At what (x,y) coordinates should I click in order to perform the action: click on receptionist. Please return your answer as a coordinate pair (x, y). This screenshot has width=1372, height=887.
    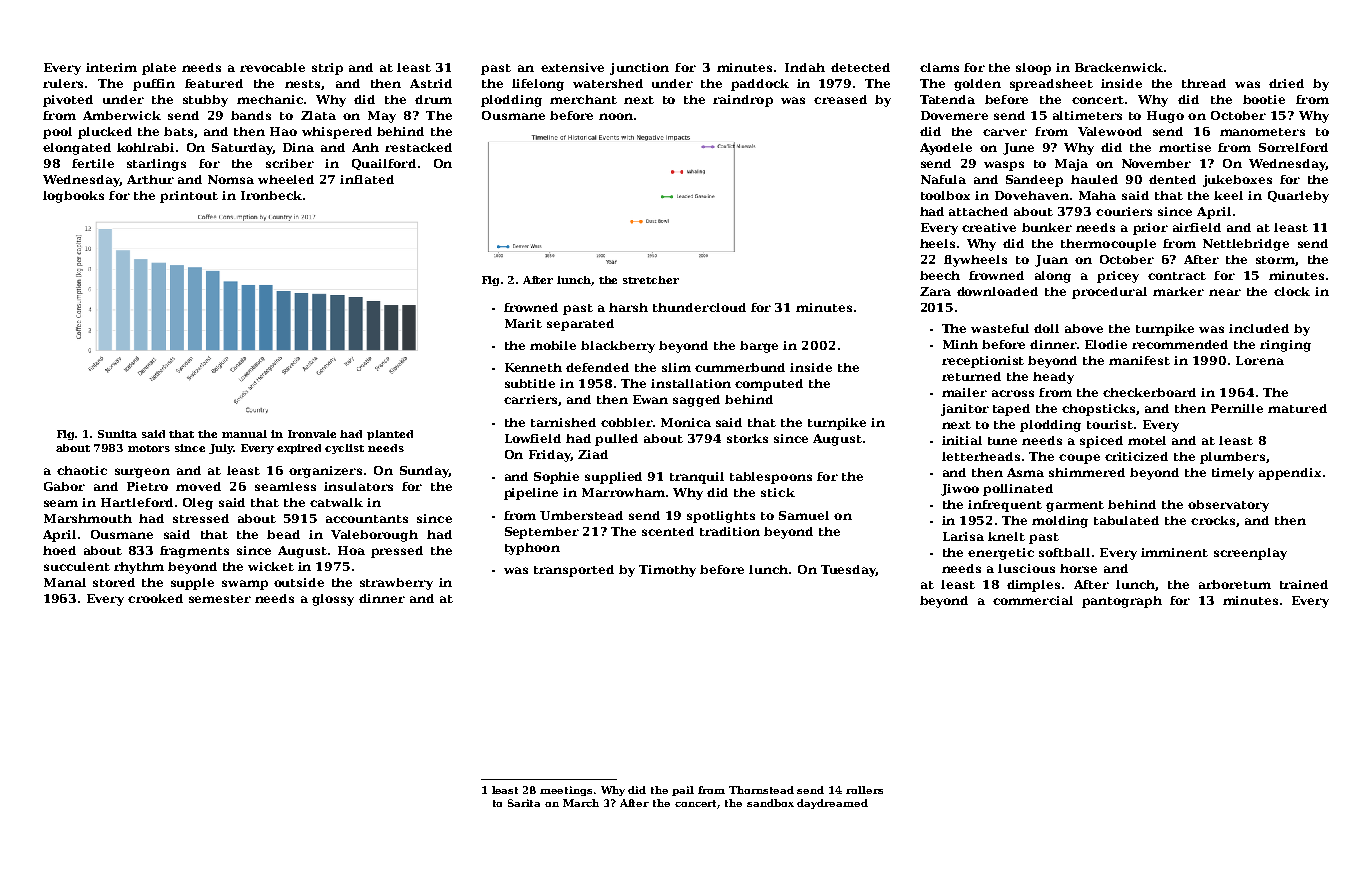
    Looking at the image, I should click on (983, 362).
